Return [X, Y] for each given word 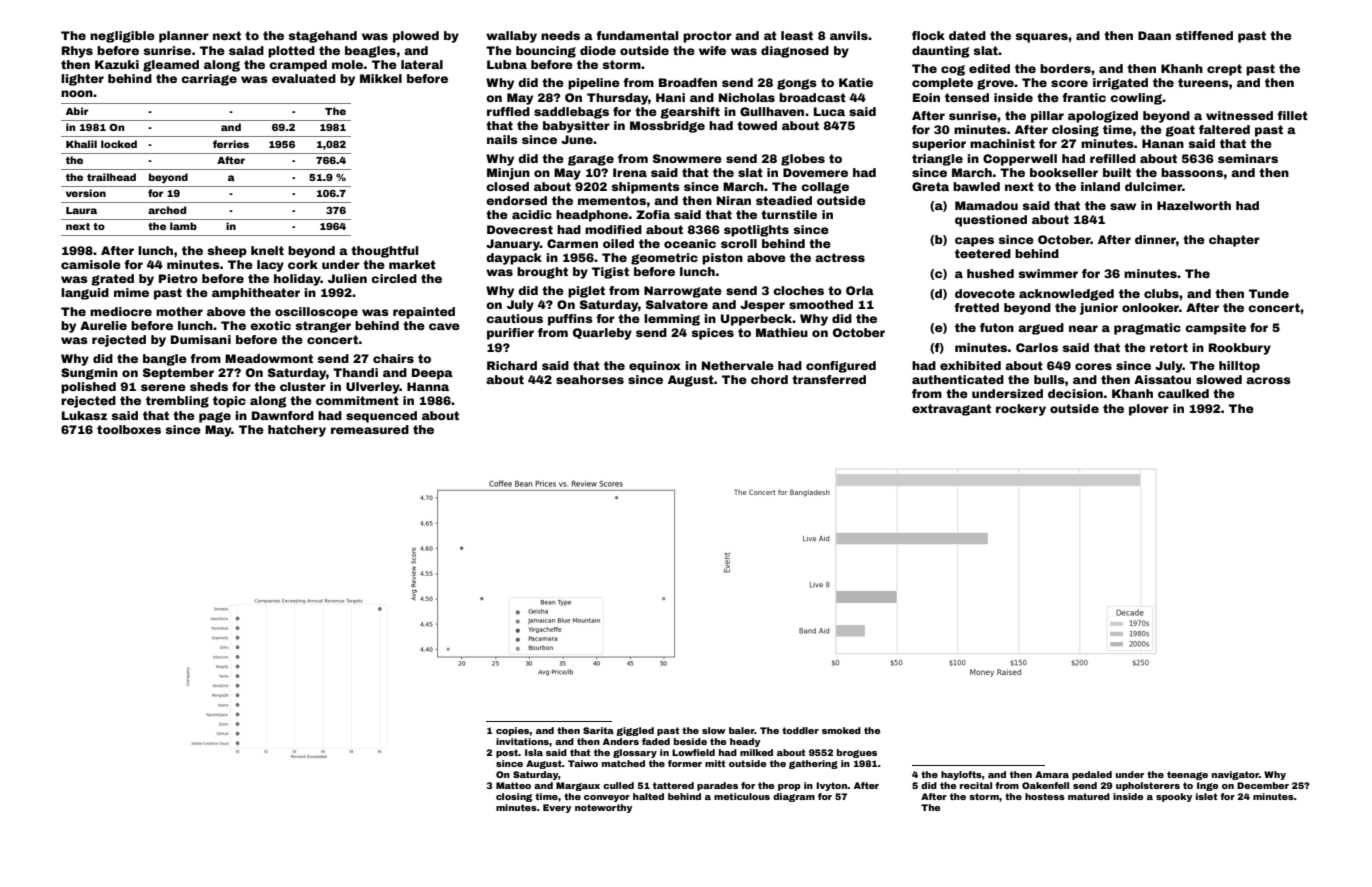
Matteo [513, 785]
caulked [1183, 393]
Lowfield [693, 752]
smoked [841, 730]
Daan [1154, 35]
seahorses [590, 379]
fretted [976, 307]
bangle [165, 360]
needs [560, 35]
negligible [122, 37]
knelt [267, 250]
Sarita [598, 730]
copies [513, 731]
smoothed [821, 304]
